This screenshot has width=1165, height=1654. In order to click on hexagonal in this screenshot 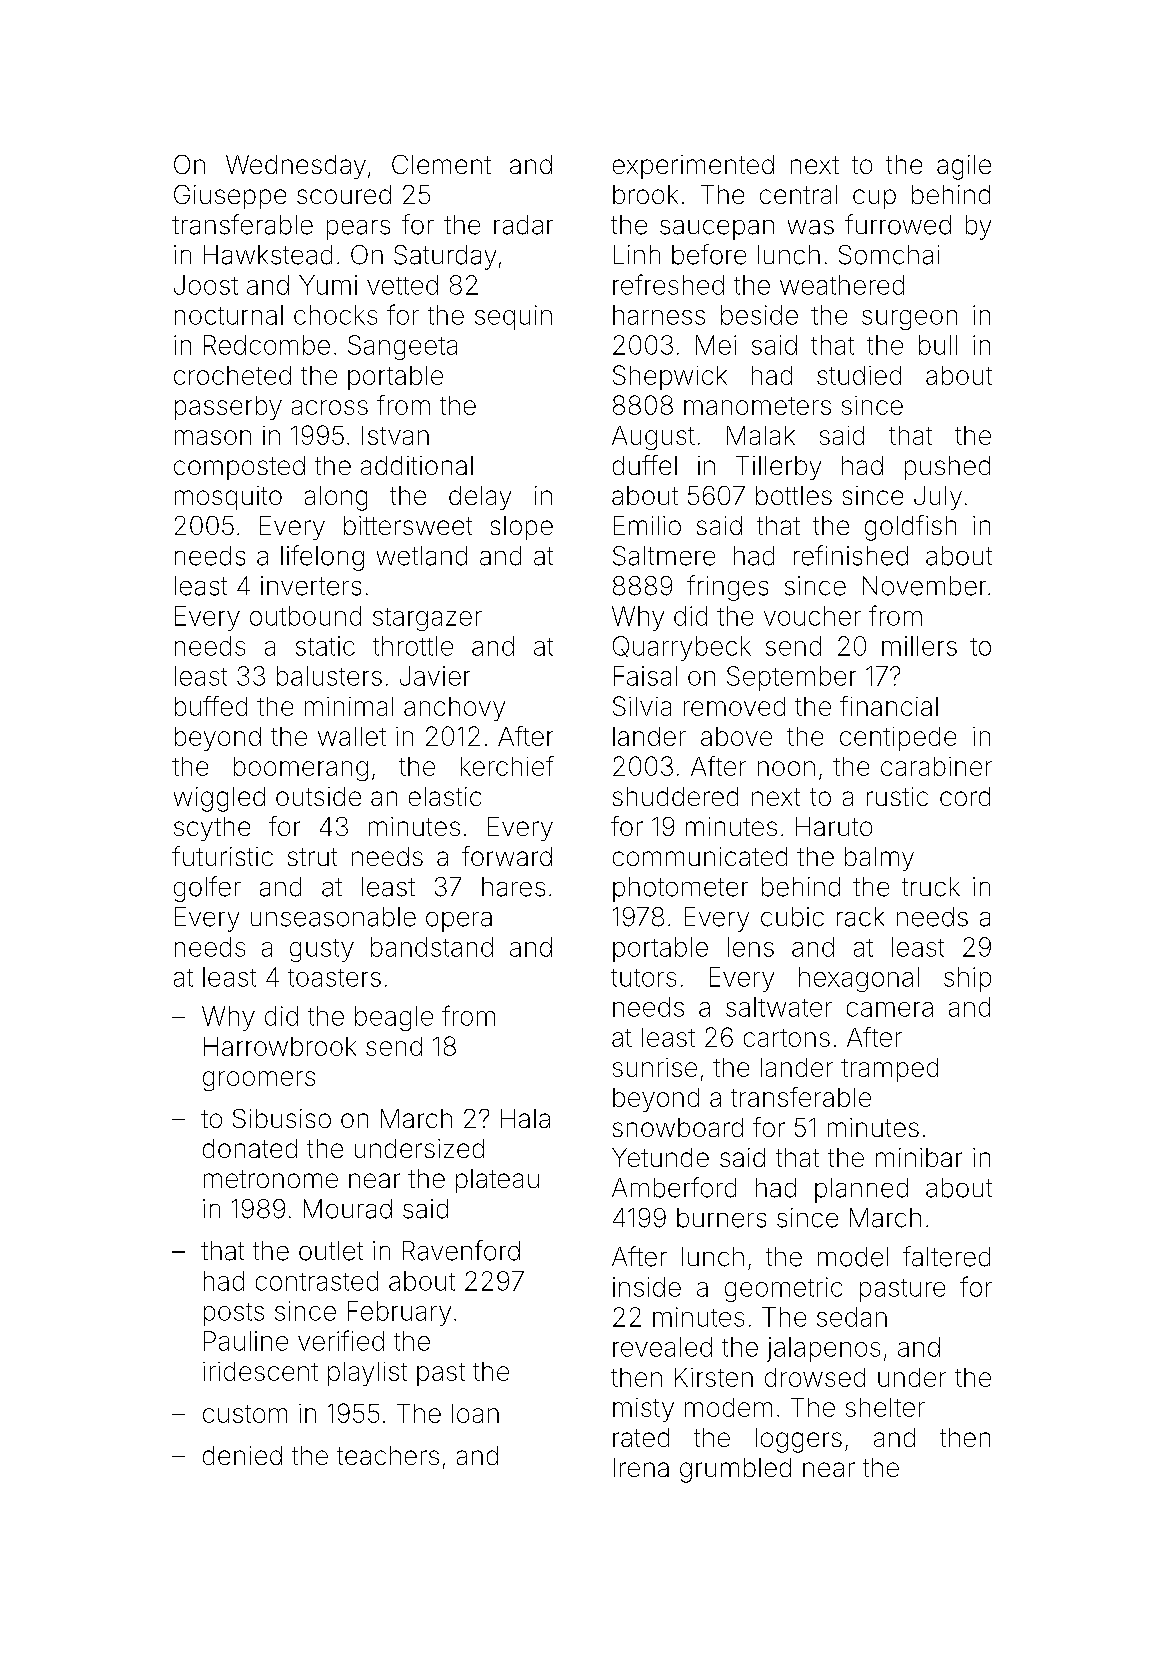, I will do `click(859, 979)`.
